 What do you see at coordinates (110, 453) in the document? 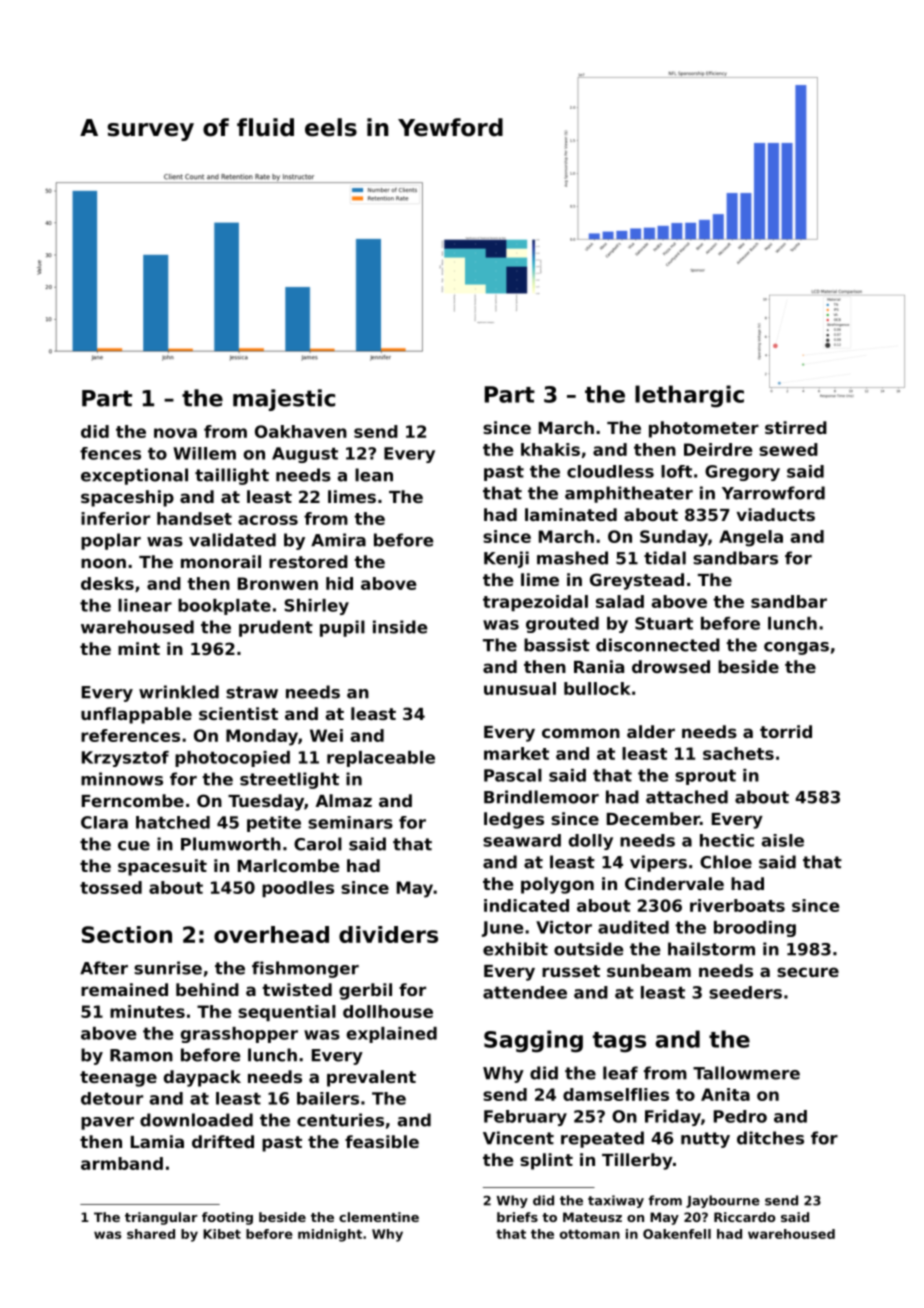
I see `fences` at bounding box center [110, 453].
